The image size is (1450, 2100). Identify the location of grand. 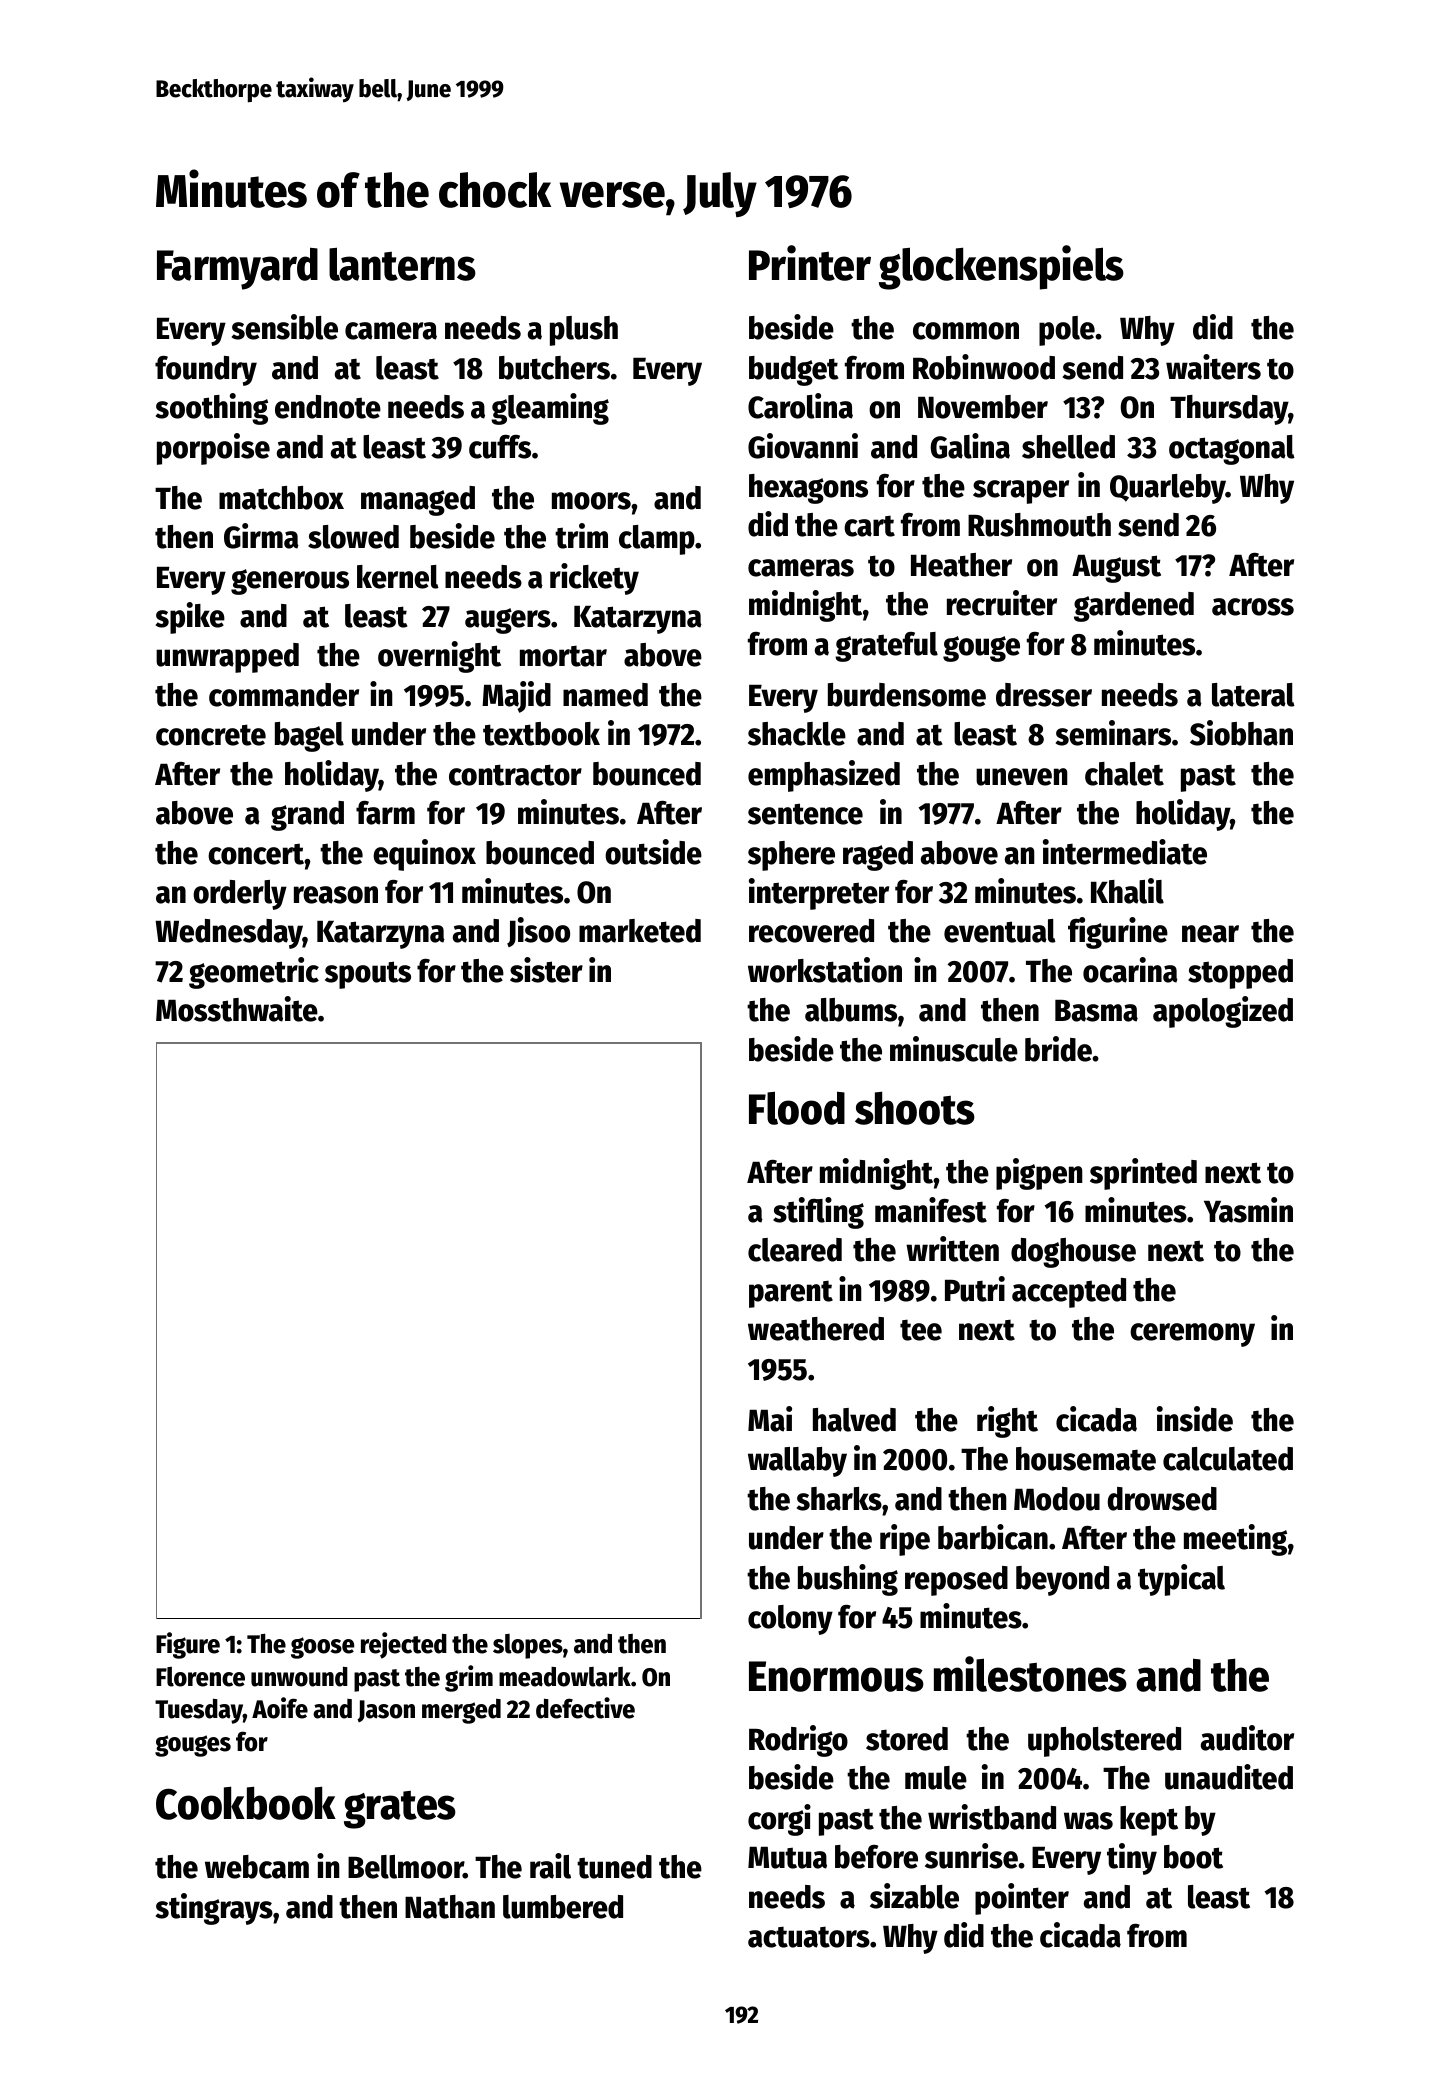
(307, 816).
